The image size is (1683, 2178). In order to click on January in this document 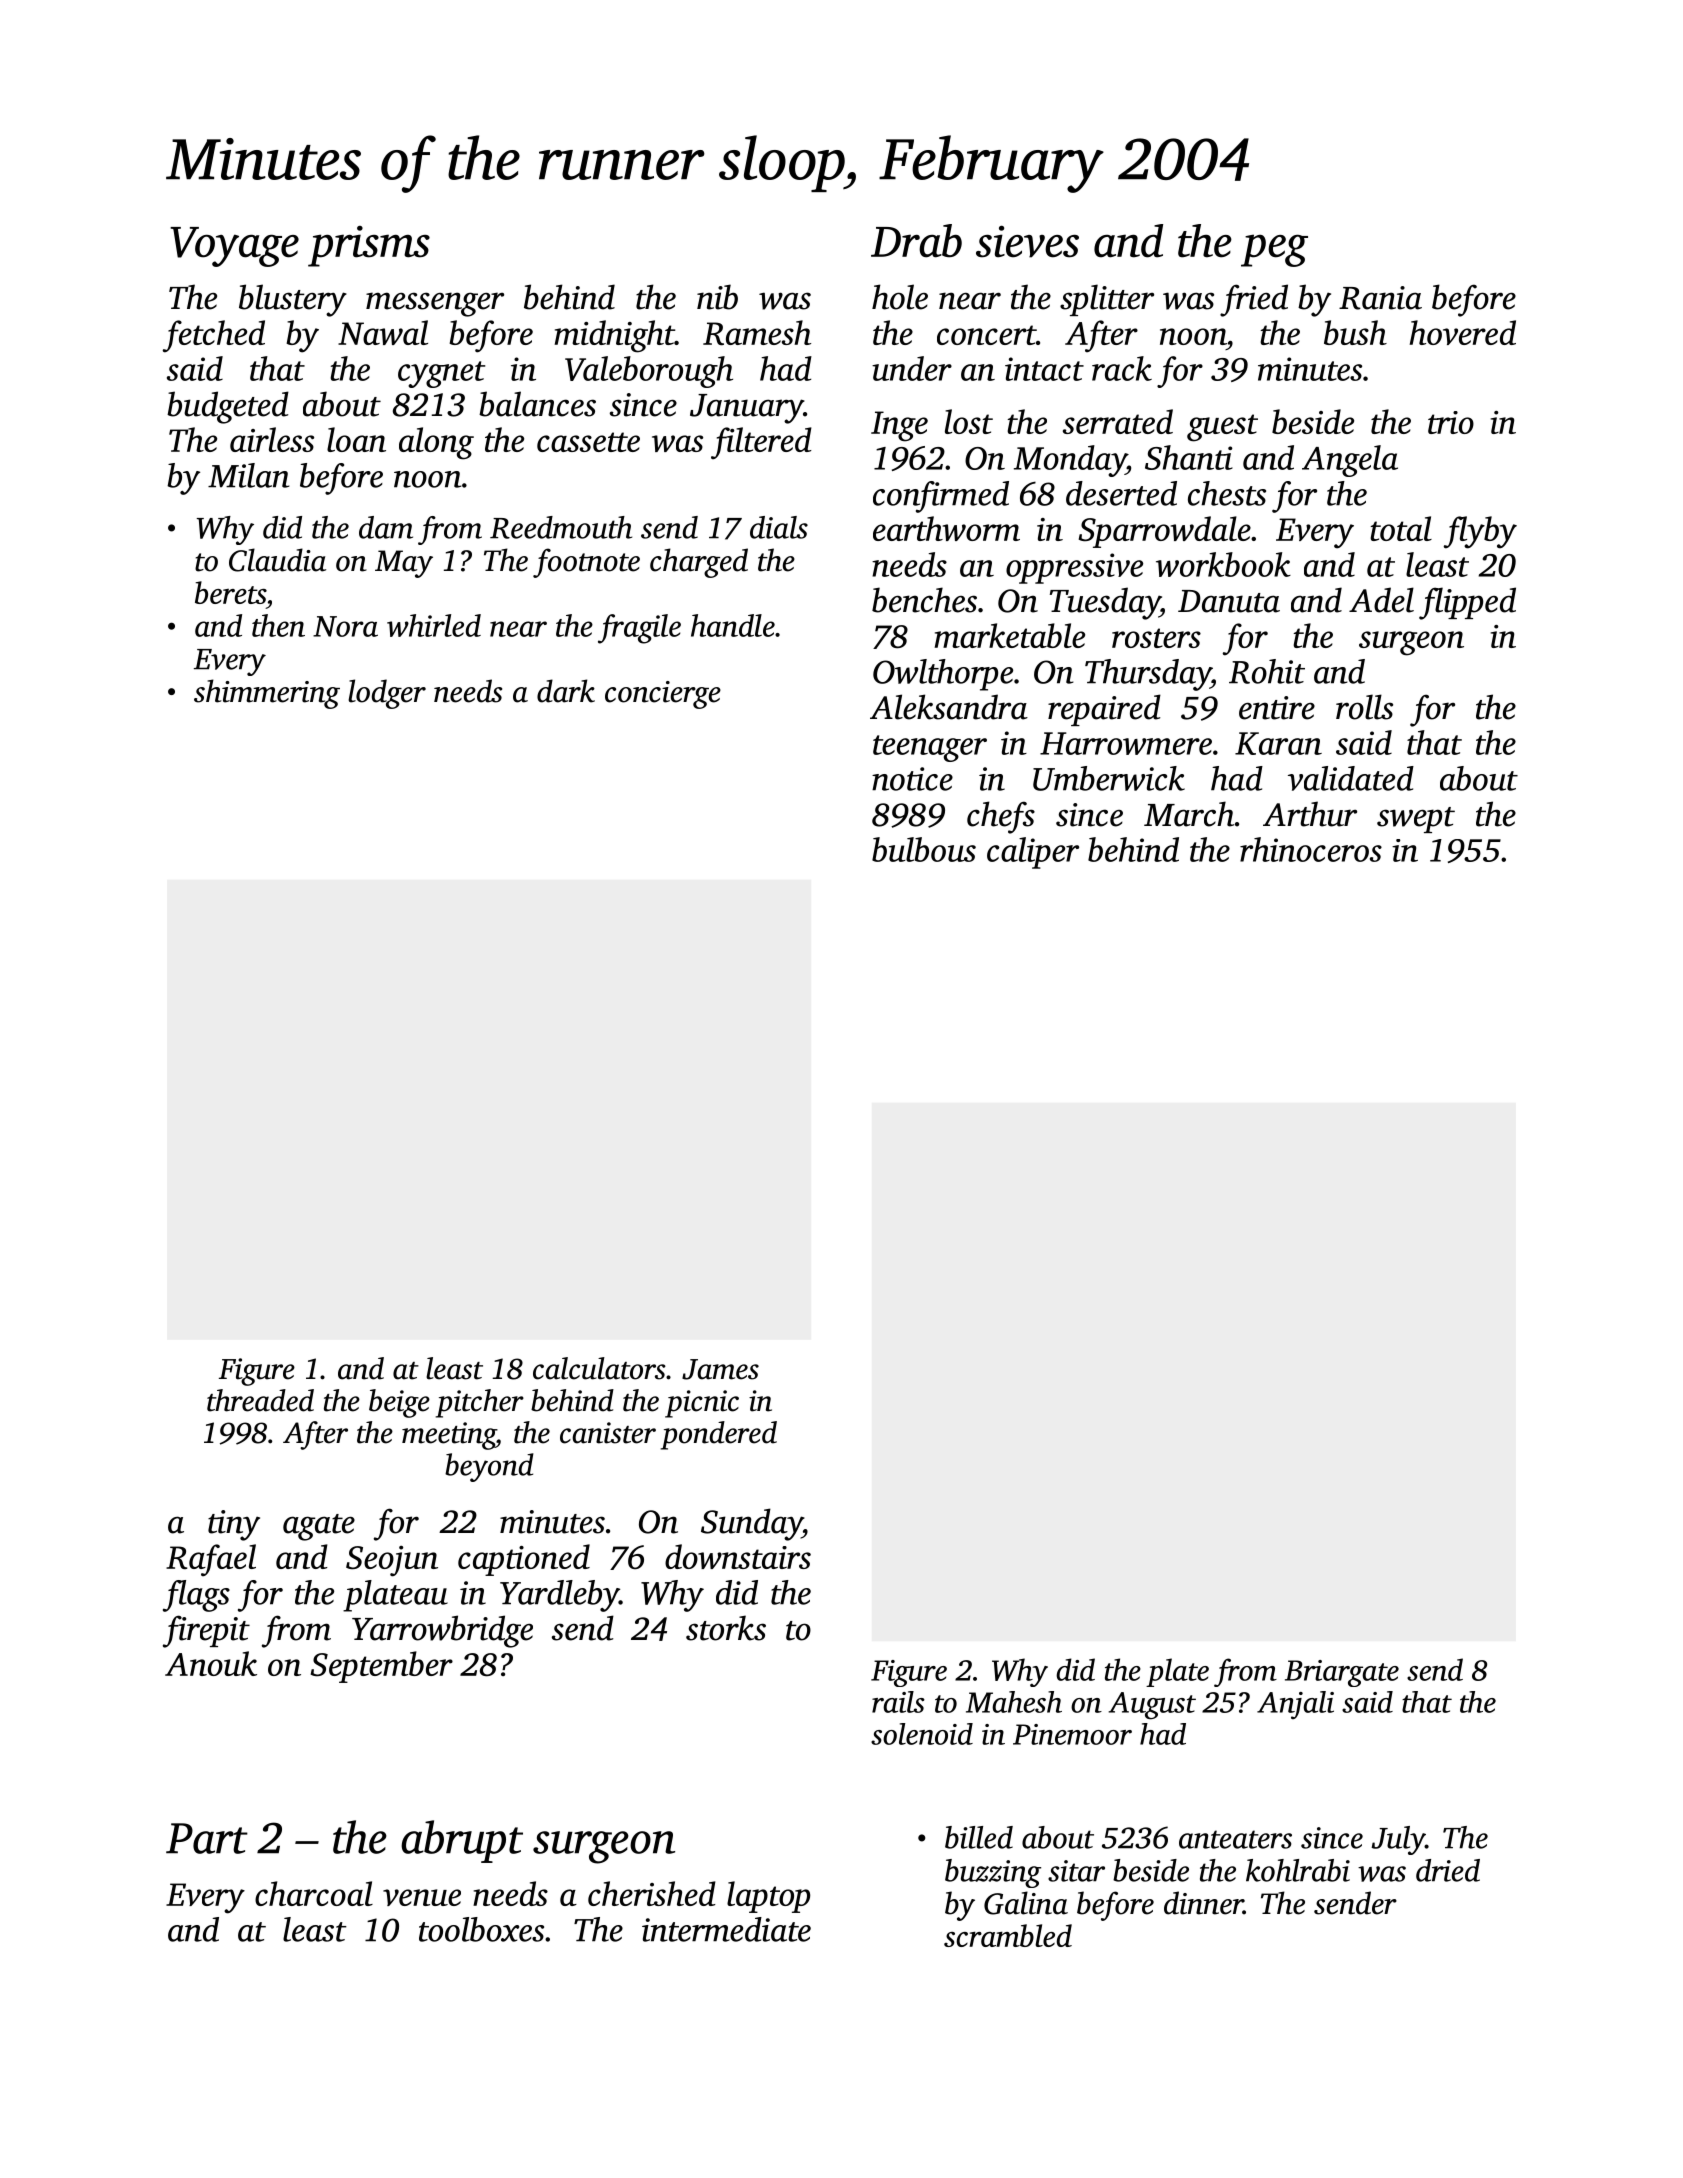, I will do `click(747, 409)`.
